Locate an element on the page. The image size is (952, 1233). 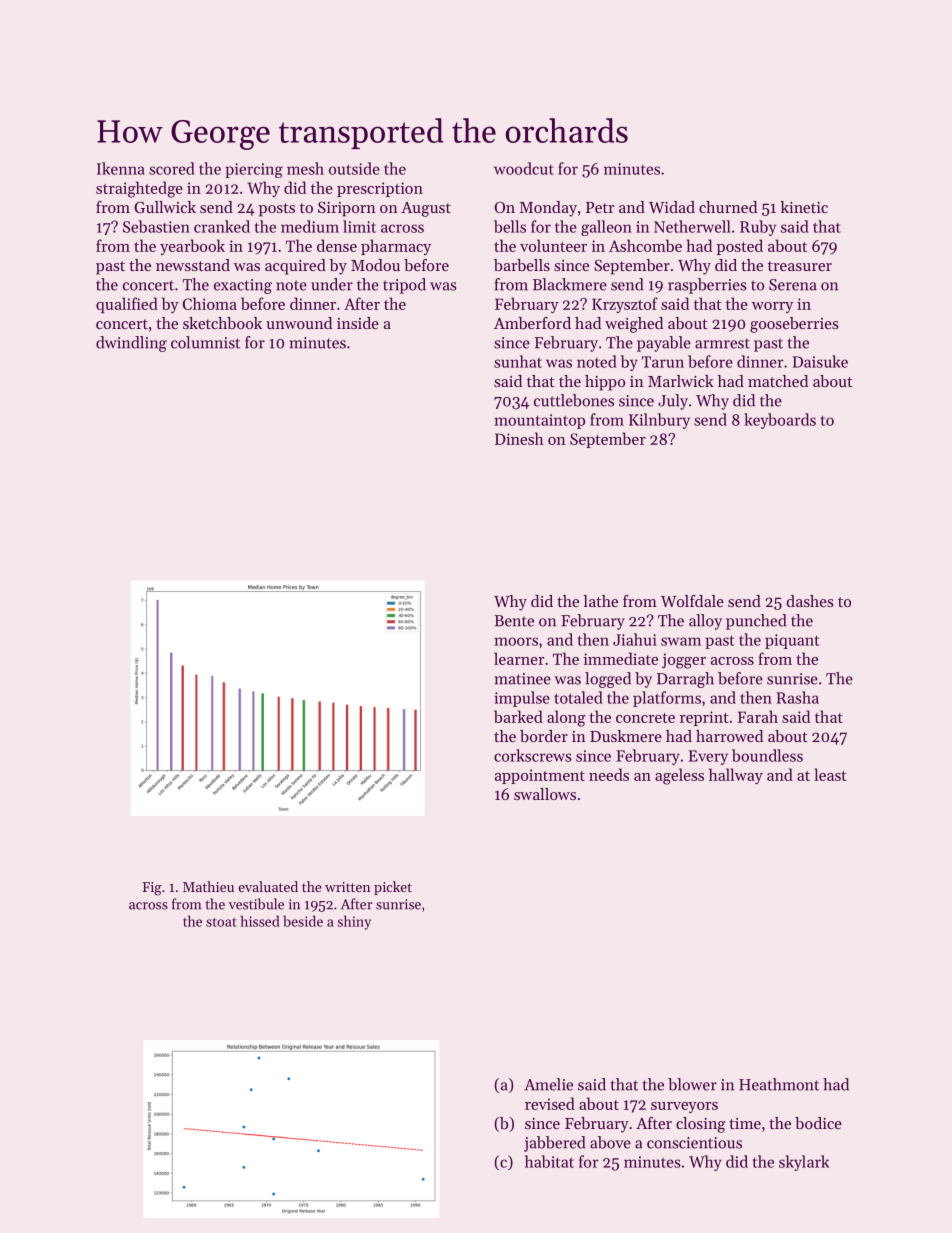
Wolfdale is located at coordinates (692, 601).
